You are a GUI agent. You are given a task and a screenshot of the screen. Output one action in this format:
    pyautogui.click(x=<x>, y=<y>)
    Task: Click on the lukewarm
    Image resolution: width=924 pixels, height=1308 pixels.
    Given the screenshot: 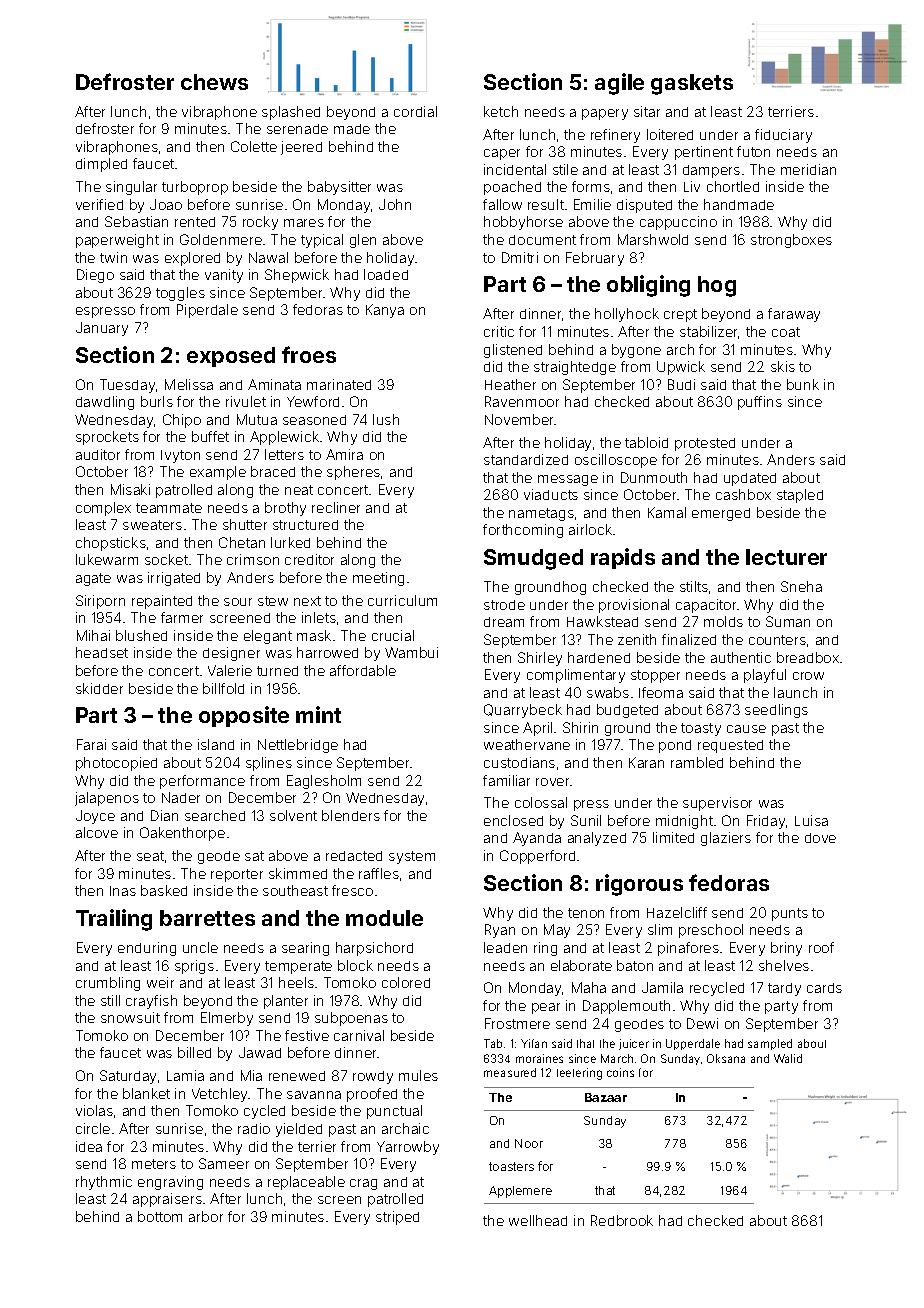 What is the action you would take?
    pyautogui.click(x=107, y=559)
